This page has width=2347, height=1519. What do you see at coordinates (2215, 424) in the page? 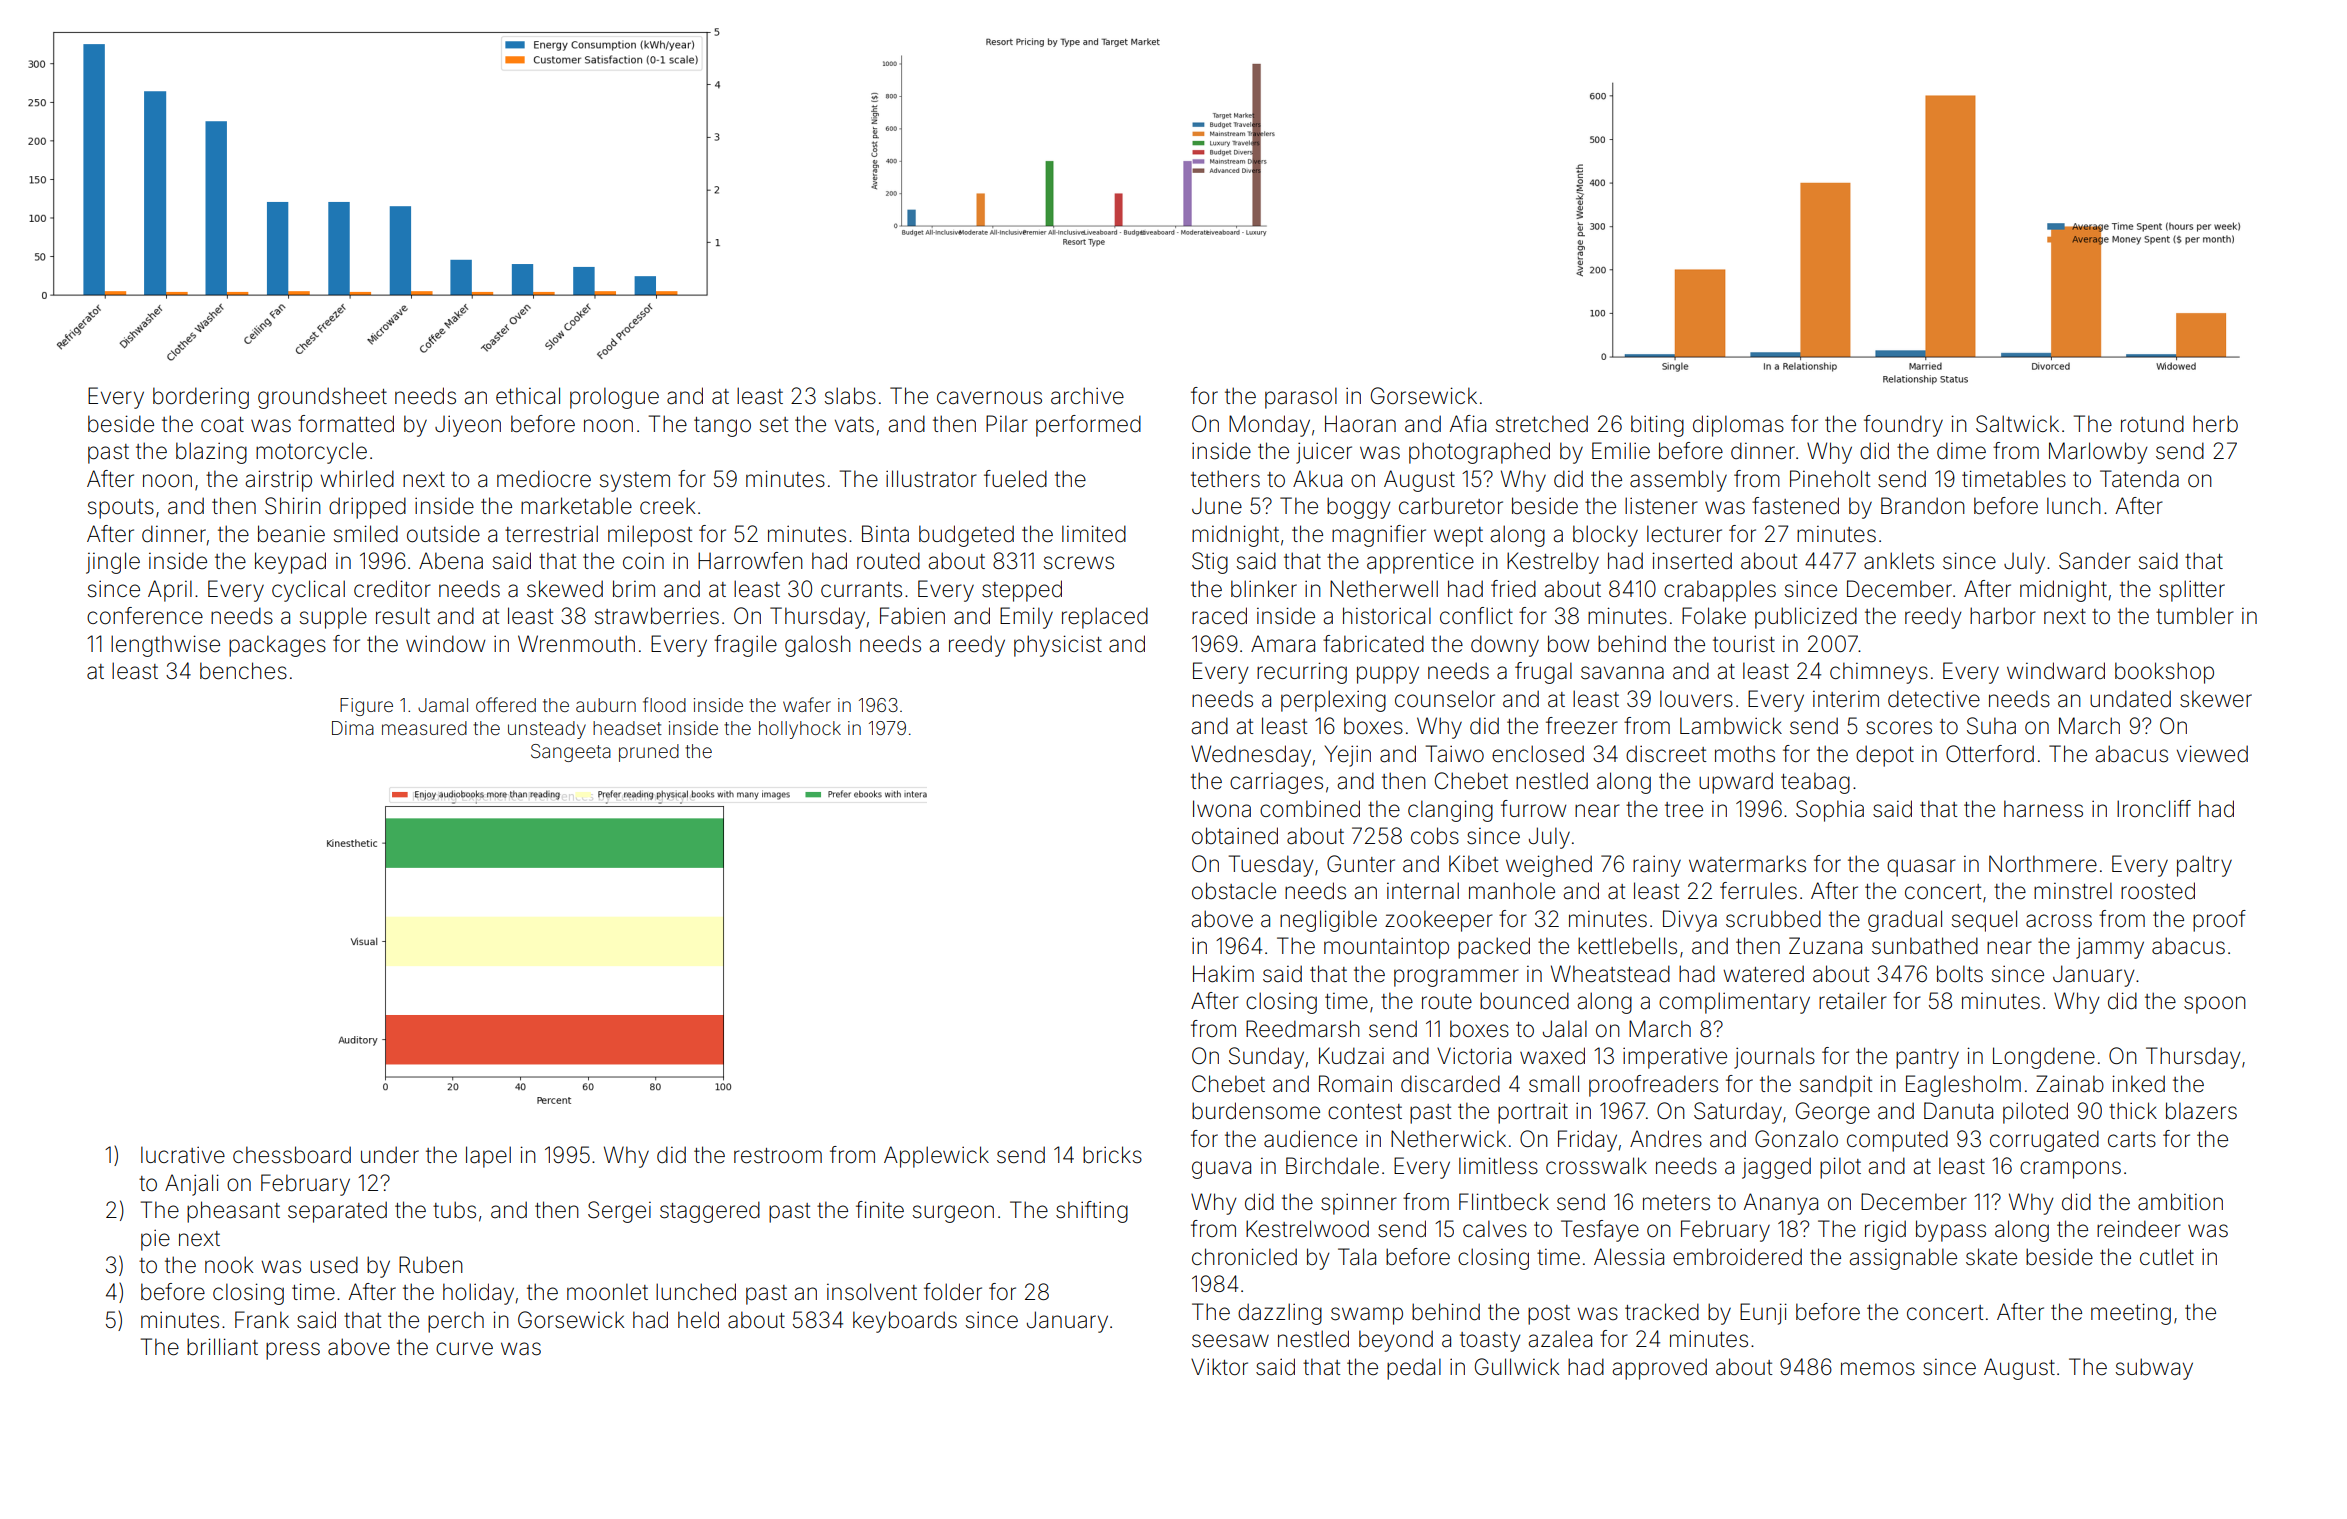
I see `herb` at bounding box center [2215, 424].
